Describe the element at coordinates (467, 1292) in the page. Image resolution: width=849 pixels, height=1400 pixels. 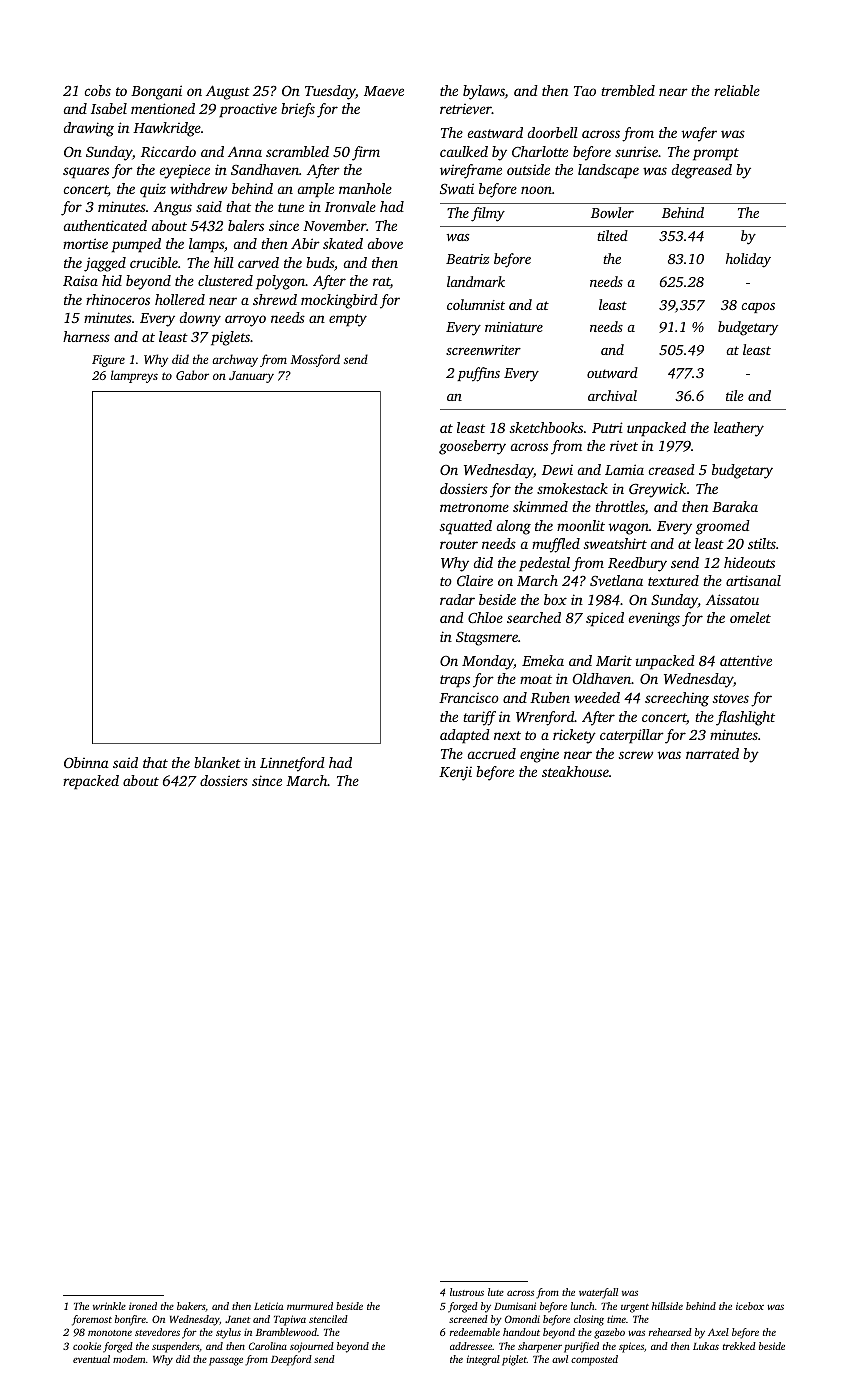
I see `lustrous` at that location.
